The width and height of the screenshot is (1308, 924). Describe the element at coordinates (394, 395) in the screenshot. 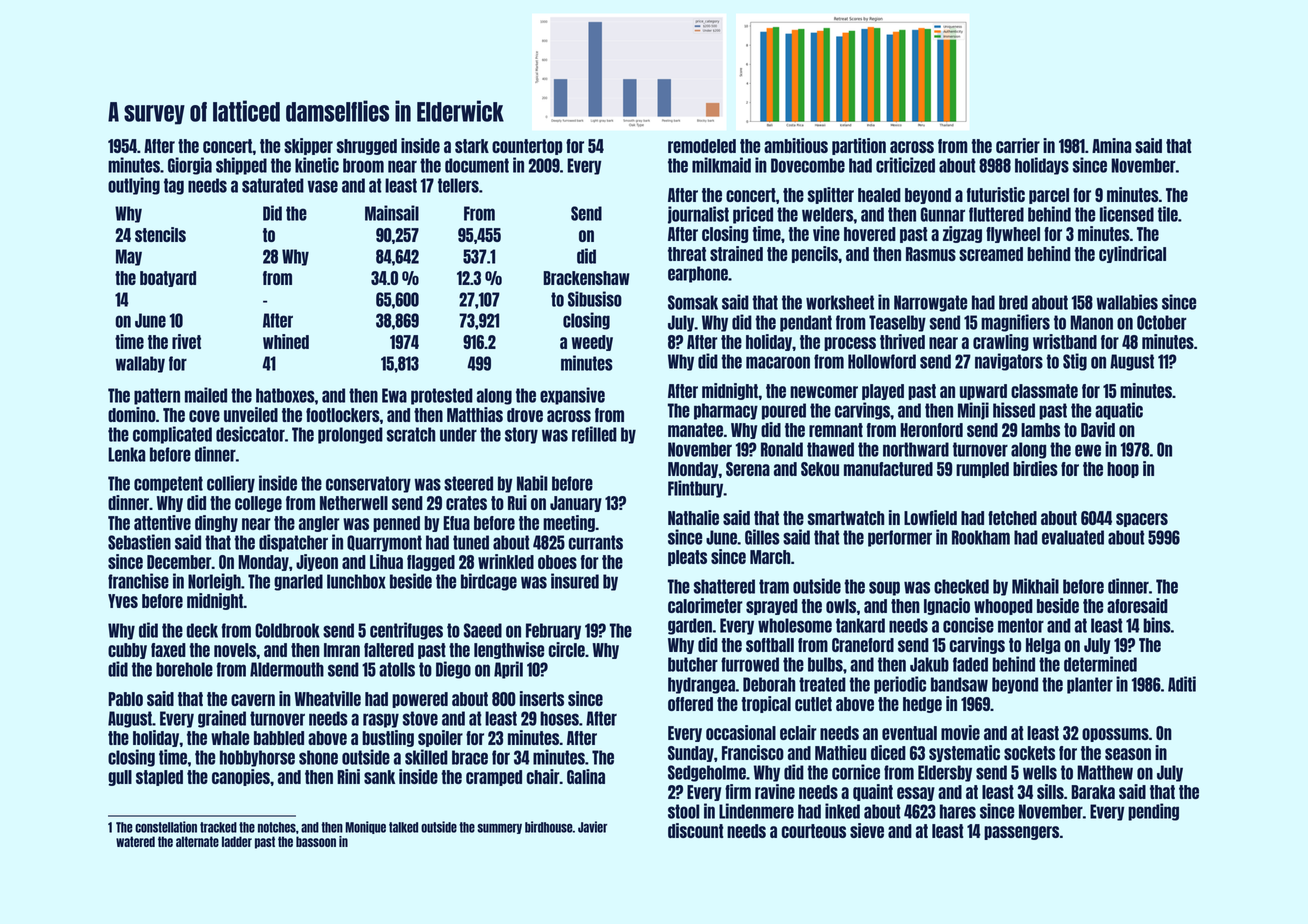

I see `Ewa` at that location.
